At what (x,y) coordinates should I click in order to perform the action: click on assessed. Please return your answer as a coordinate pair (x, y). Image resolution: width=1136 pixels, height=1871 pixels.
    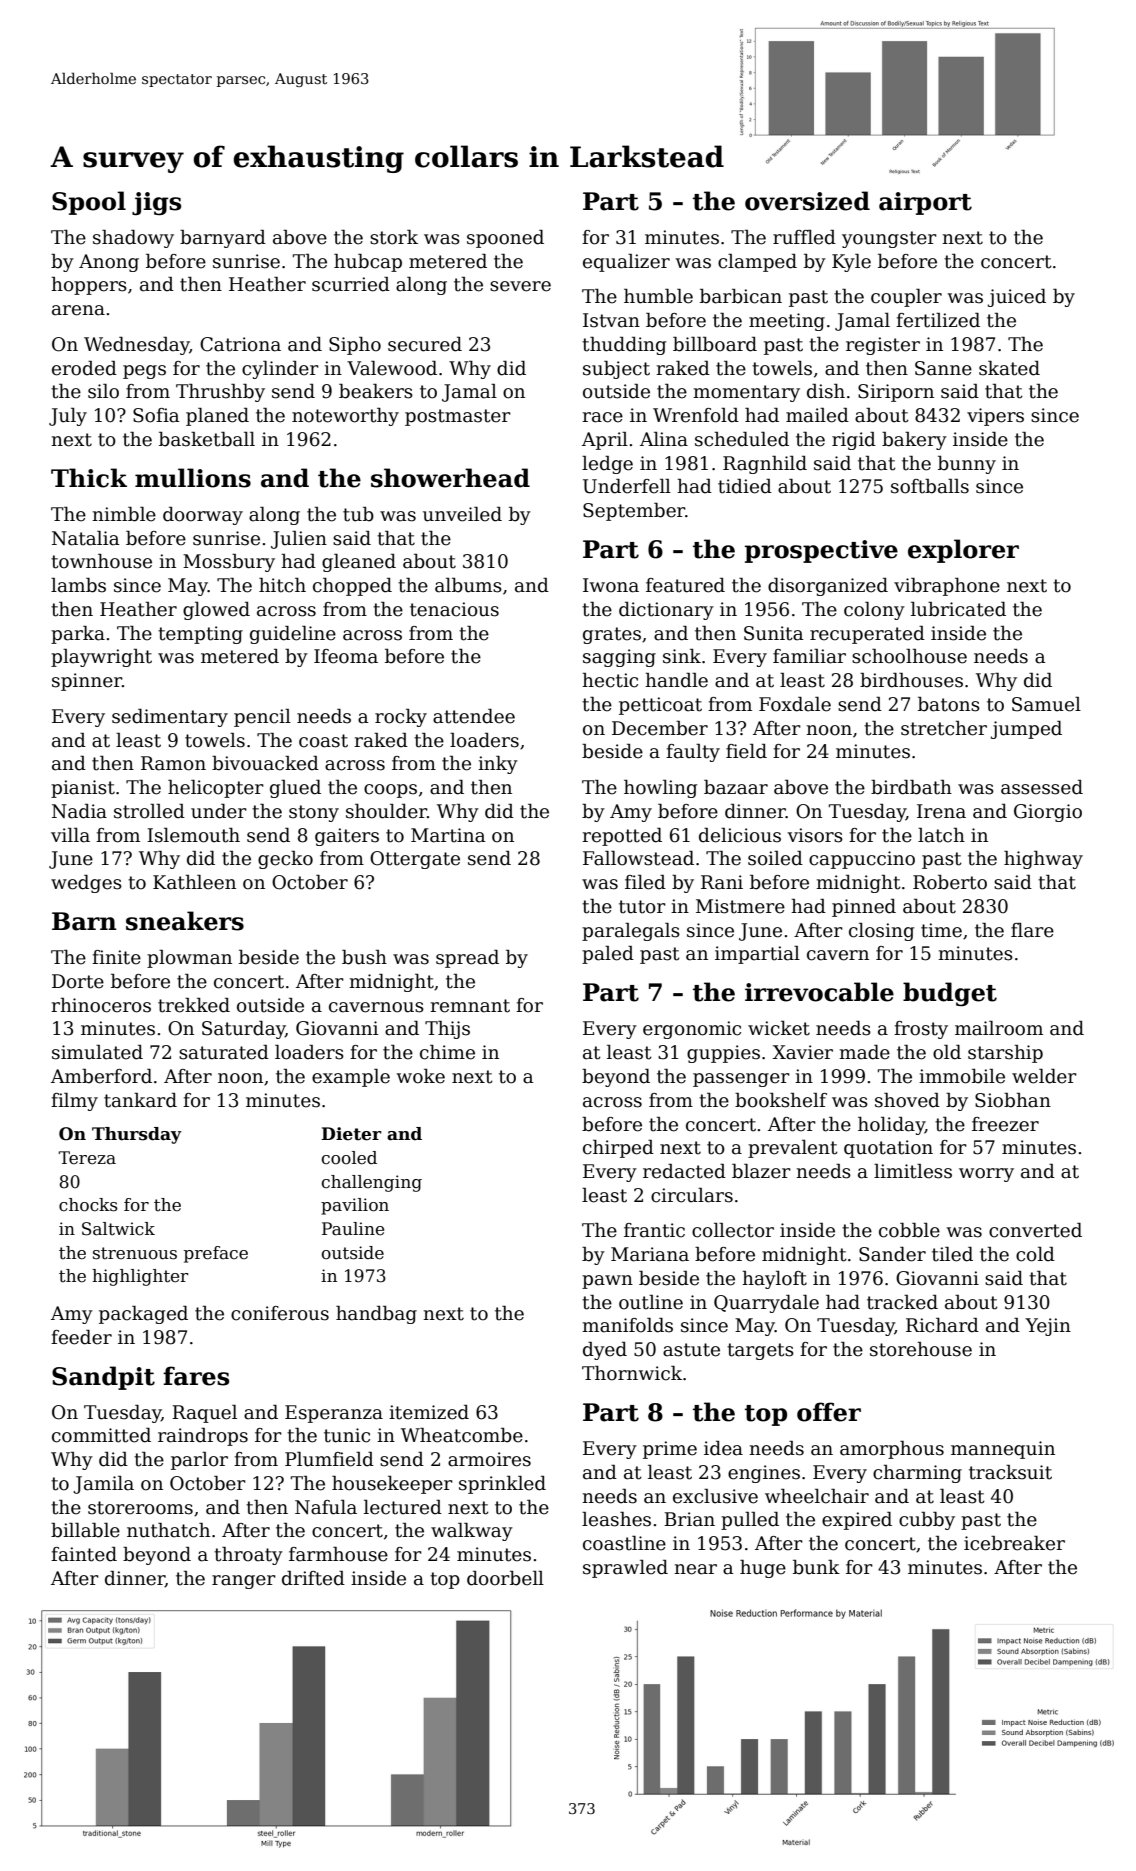
    Looking at the image, I should click on (1042, 787).
